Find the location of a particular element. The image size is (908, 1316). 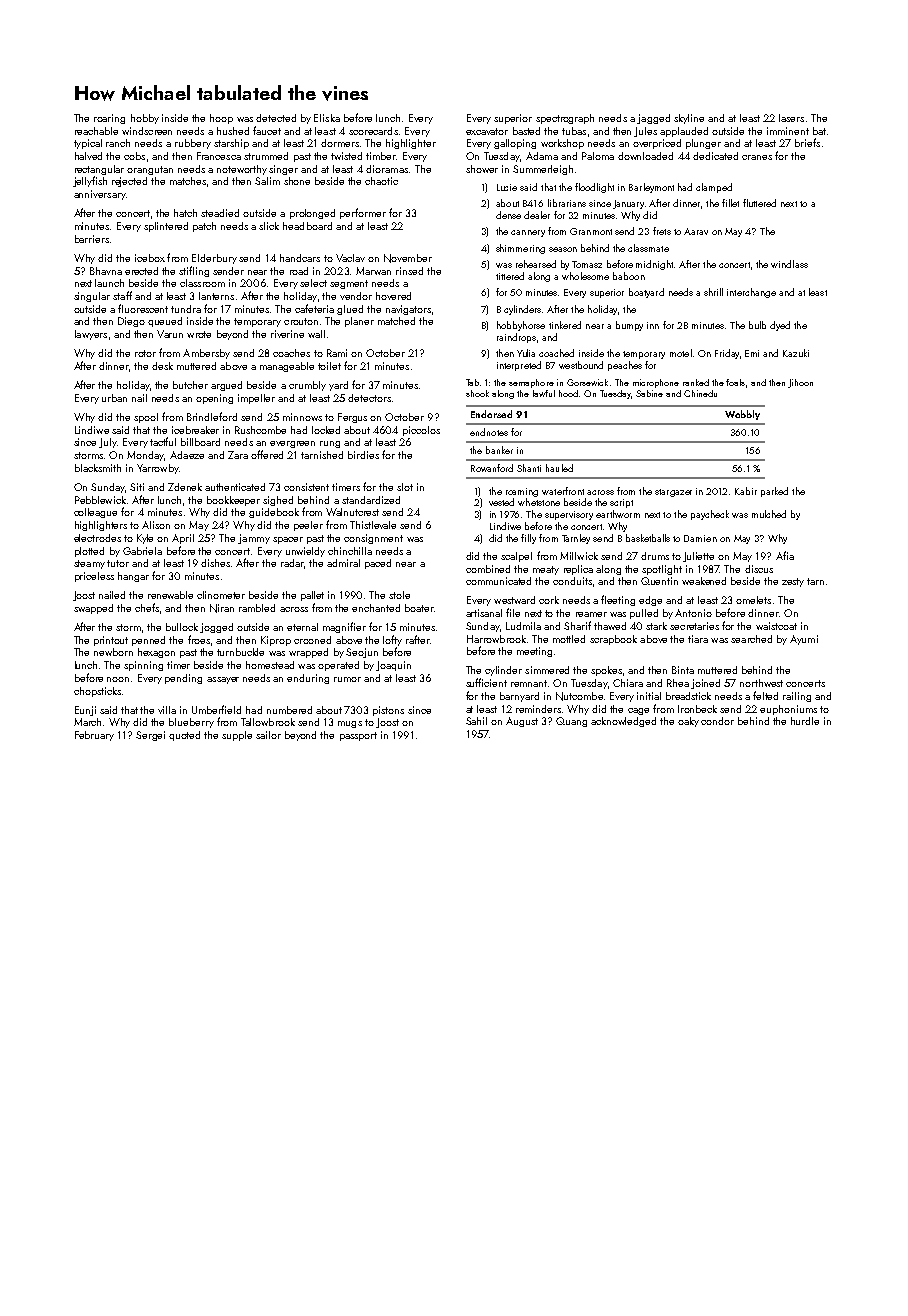

shrill is located at coordinates (713, 292).
